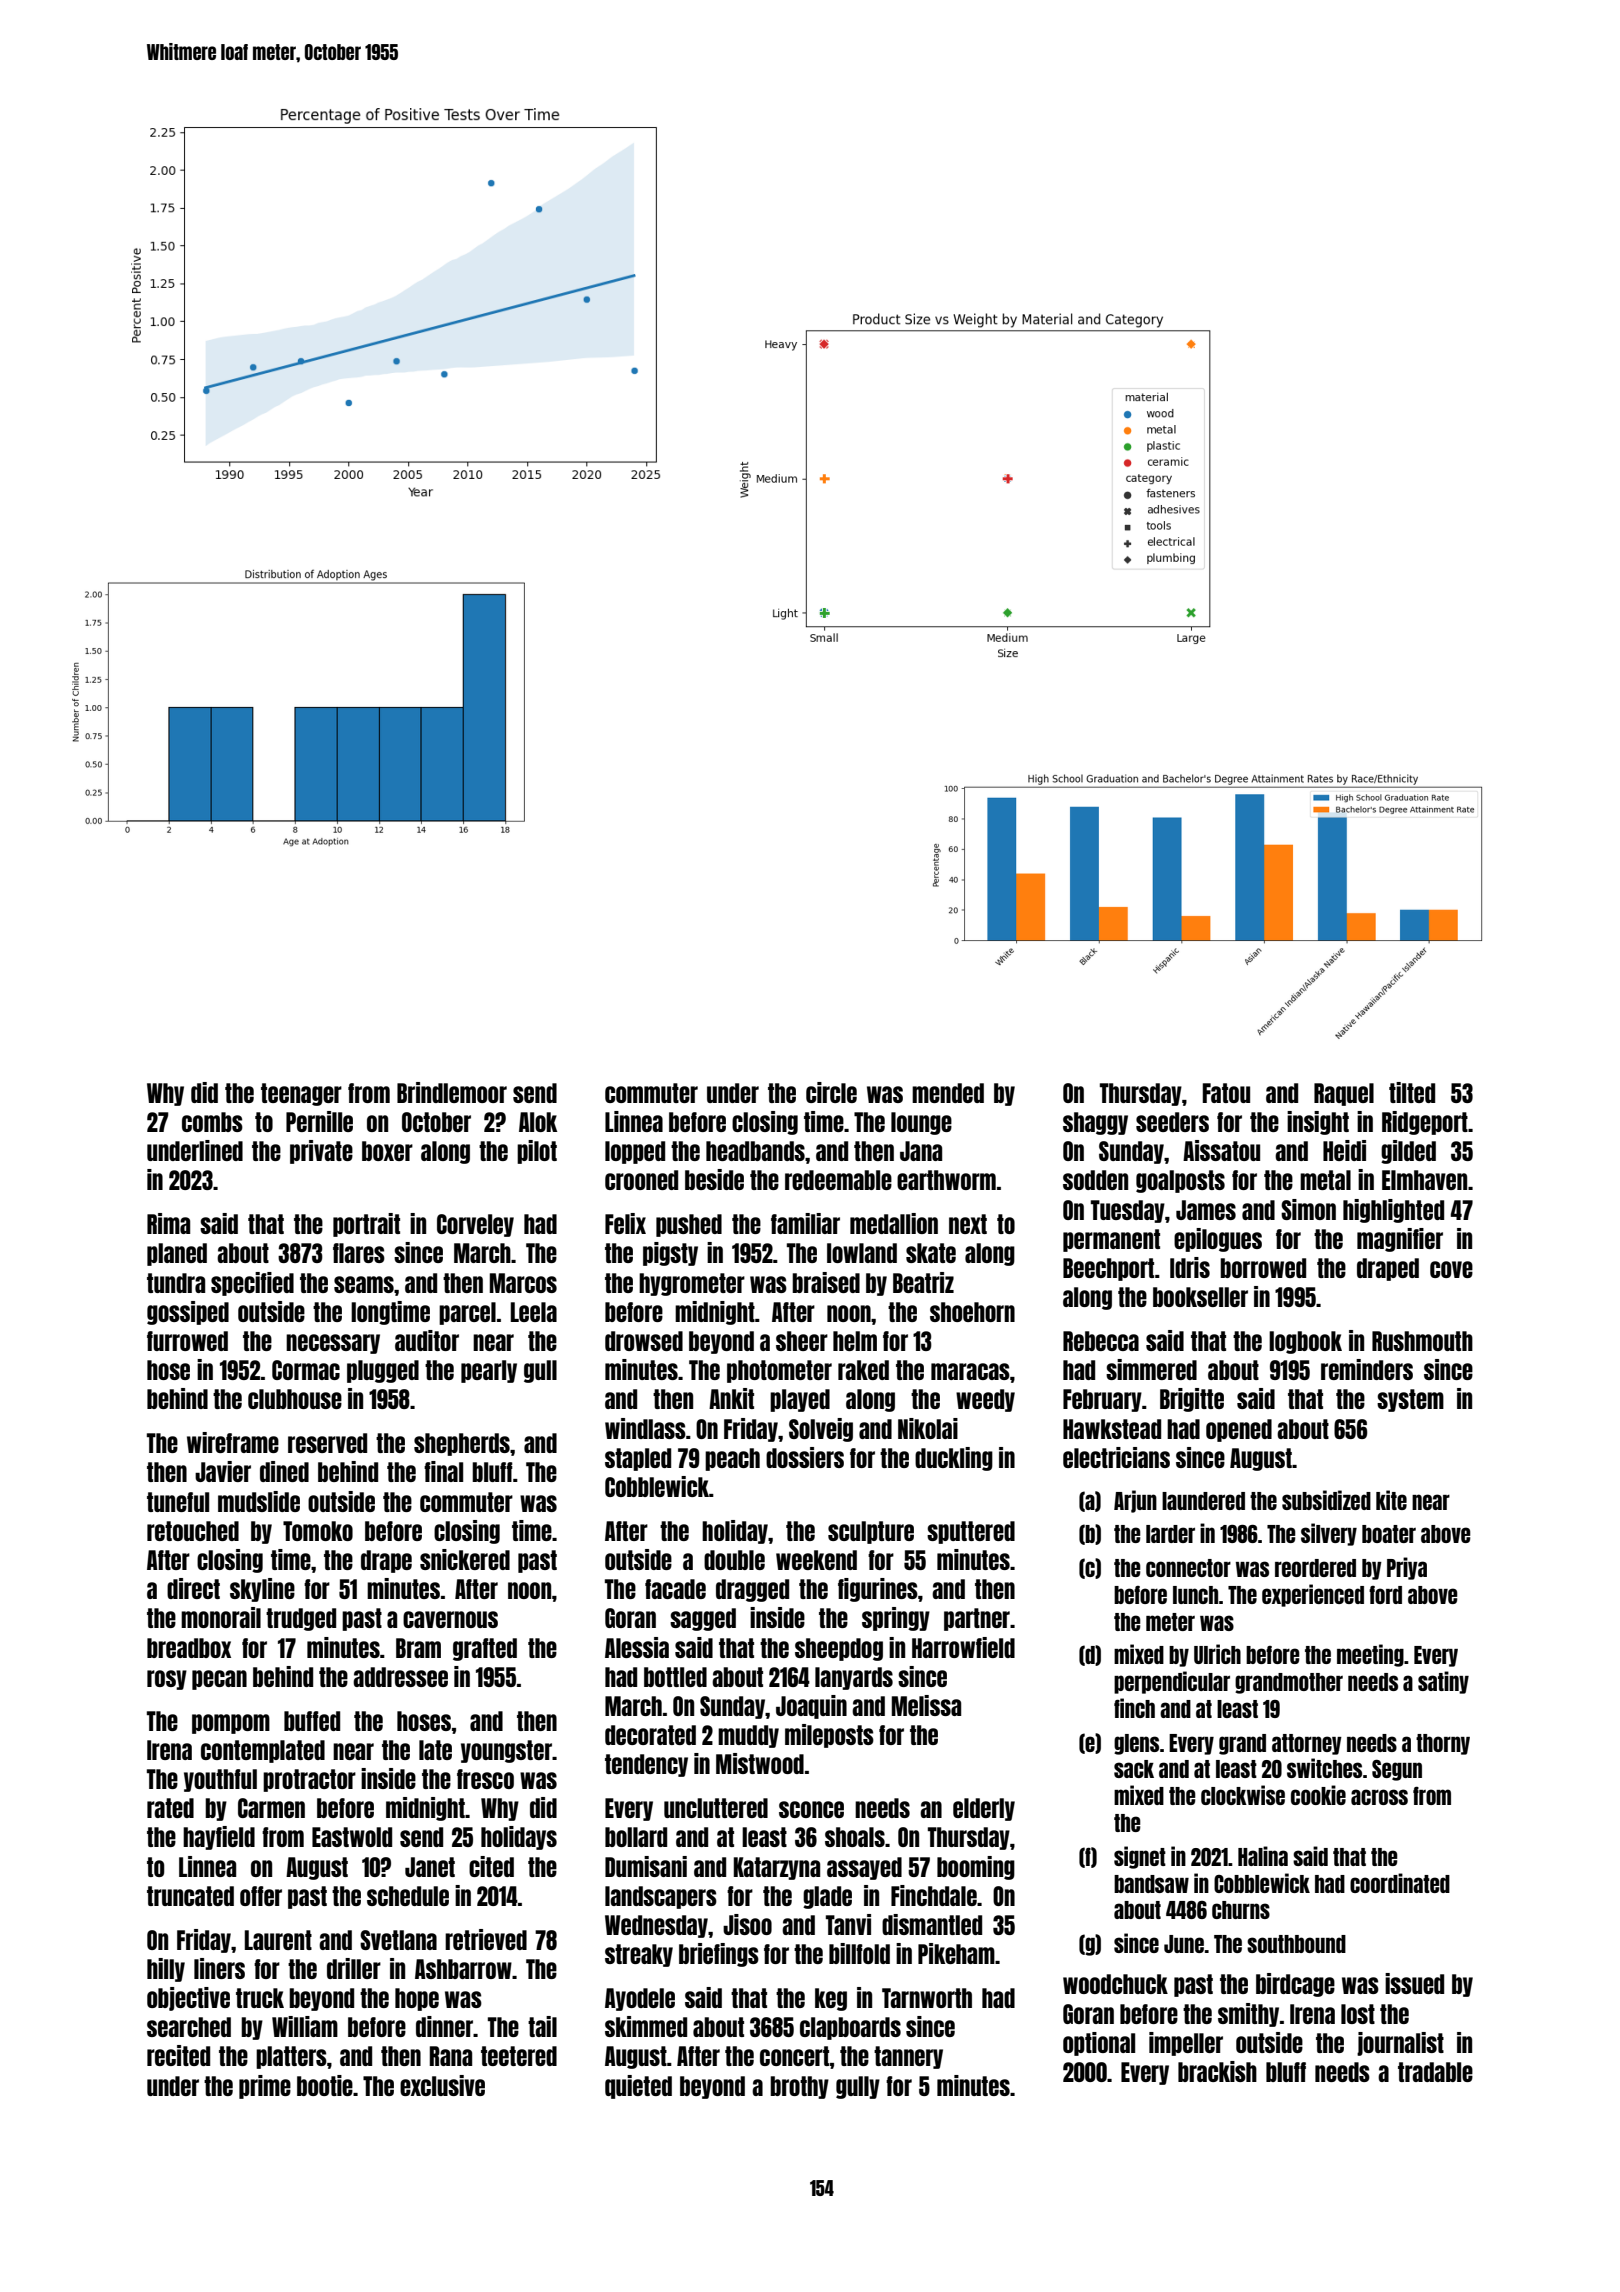 This screenshot has width=1620, height=2292. Describe the element at coordinates (475, 1225) in the screenshot. I see `Corveley` at that location.
